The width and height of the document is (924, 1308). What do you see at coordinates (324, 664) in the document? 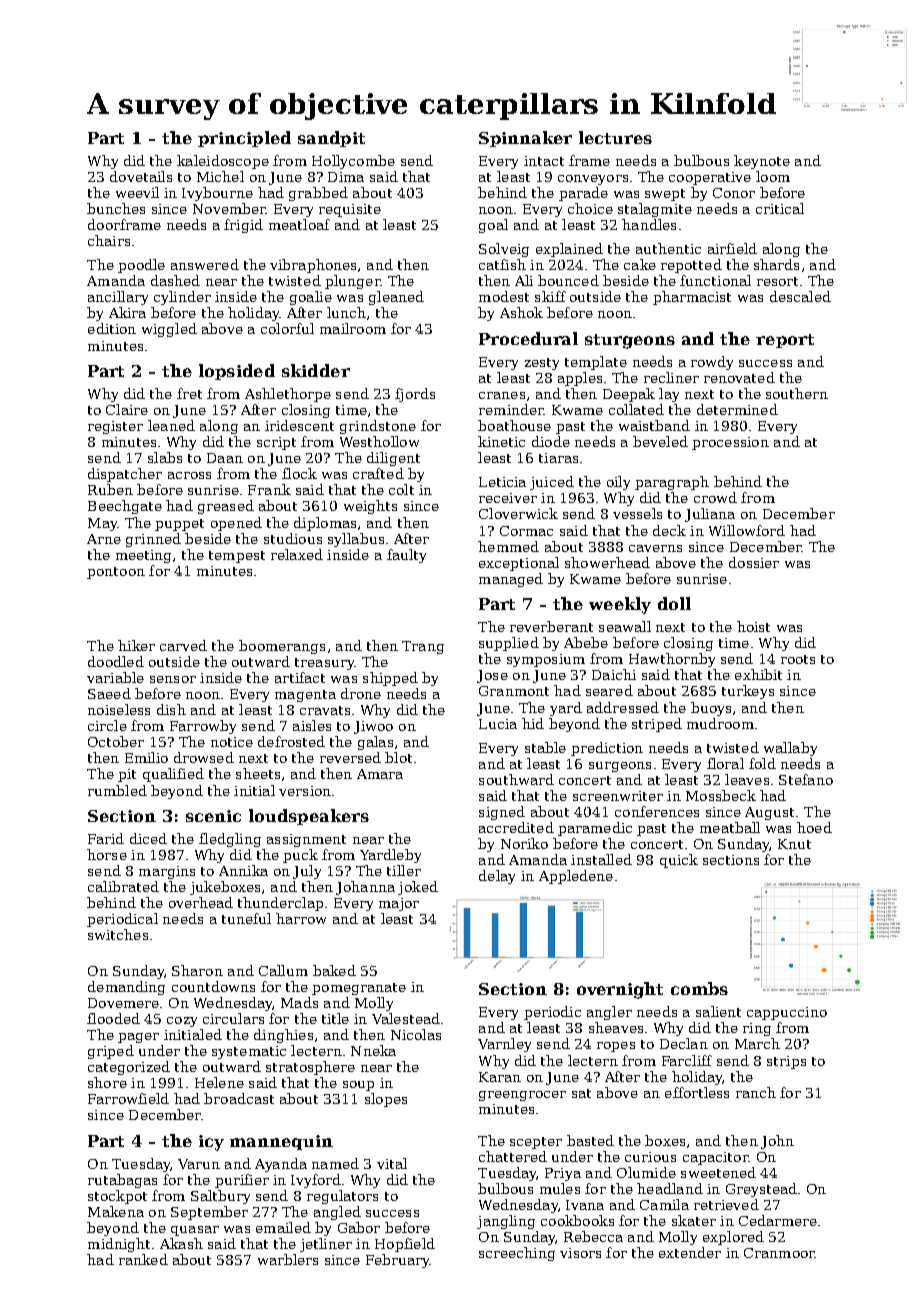
I see `treasury` at bounding box center [324, 664].
